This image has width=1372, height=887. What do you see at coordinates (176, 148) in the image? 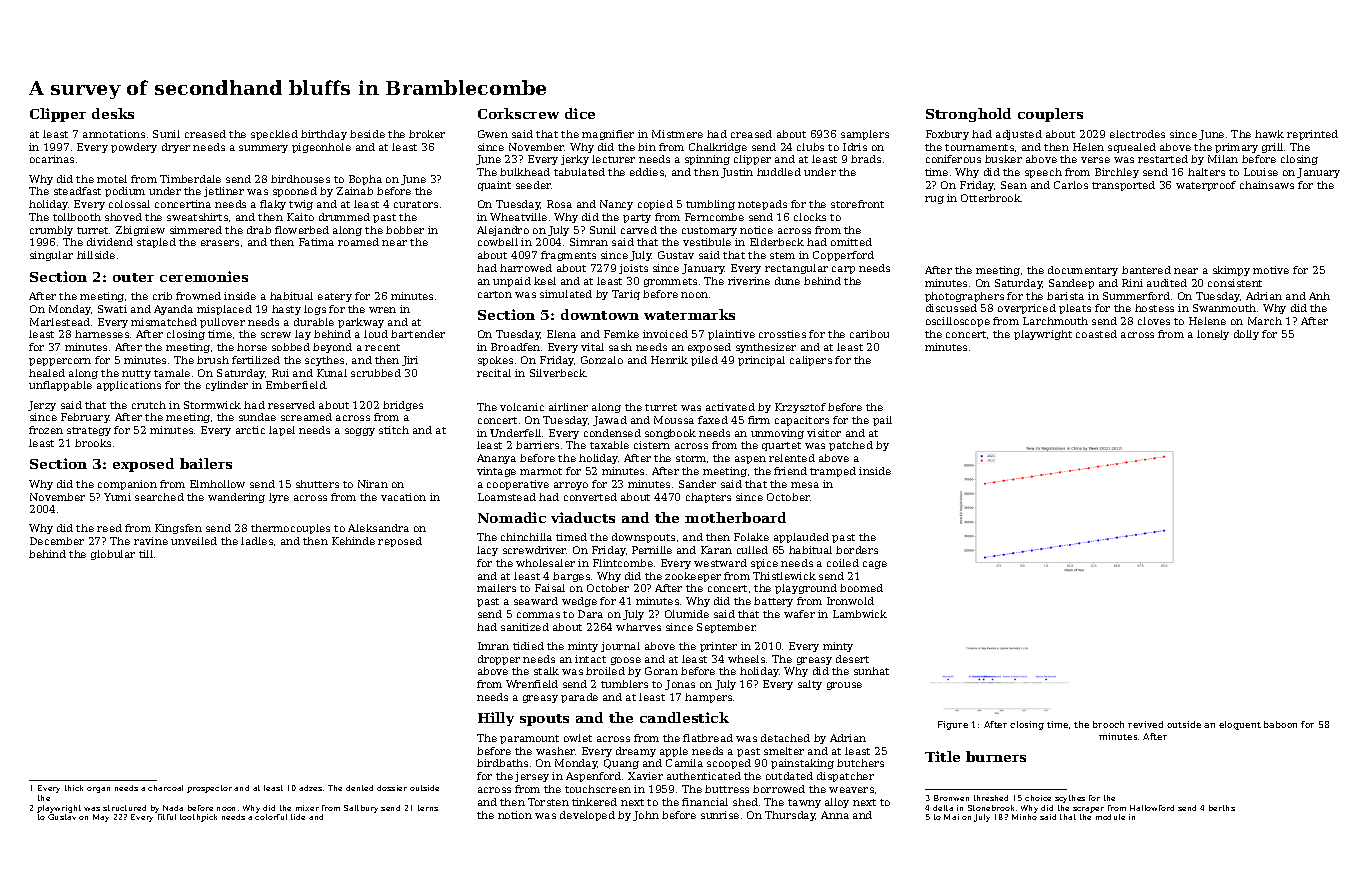
I see `dryer` at bounding box center [176, 148].
